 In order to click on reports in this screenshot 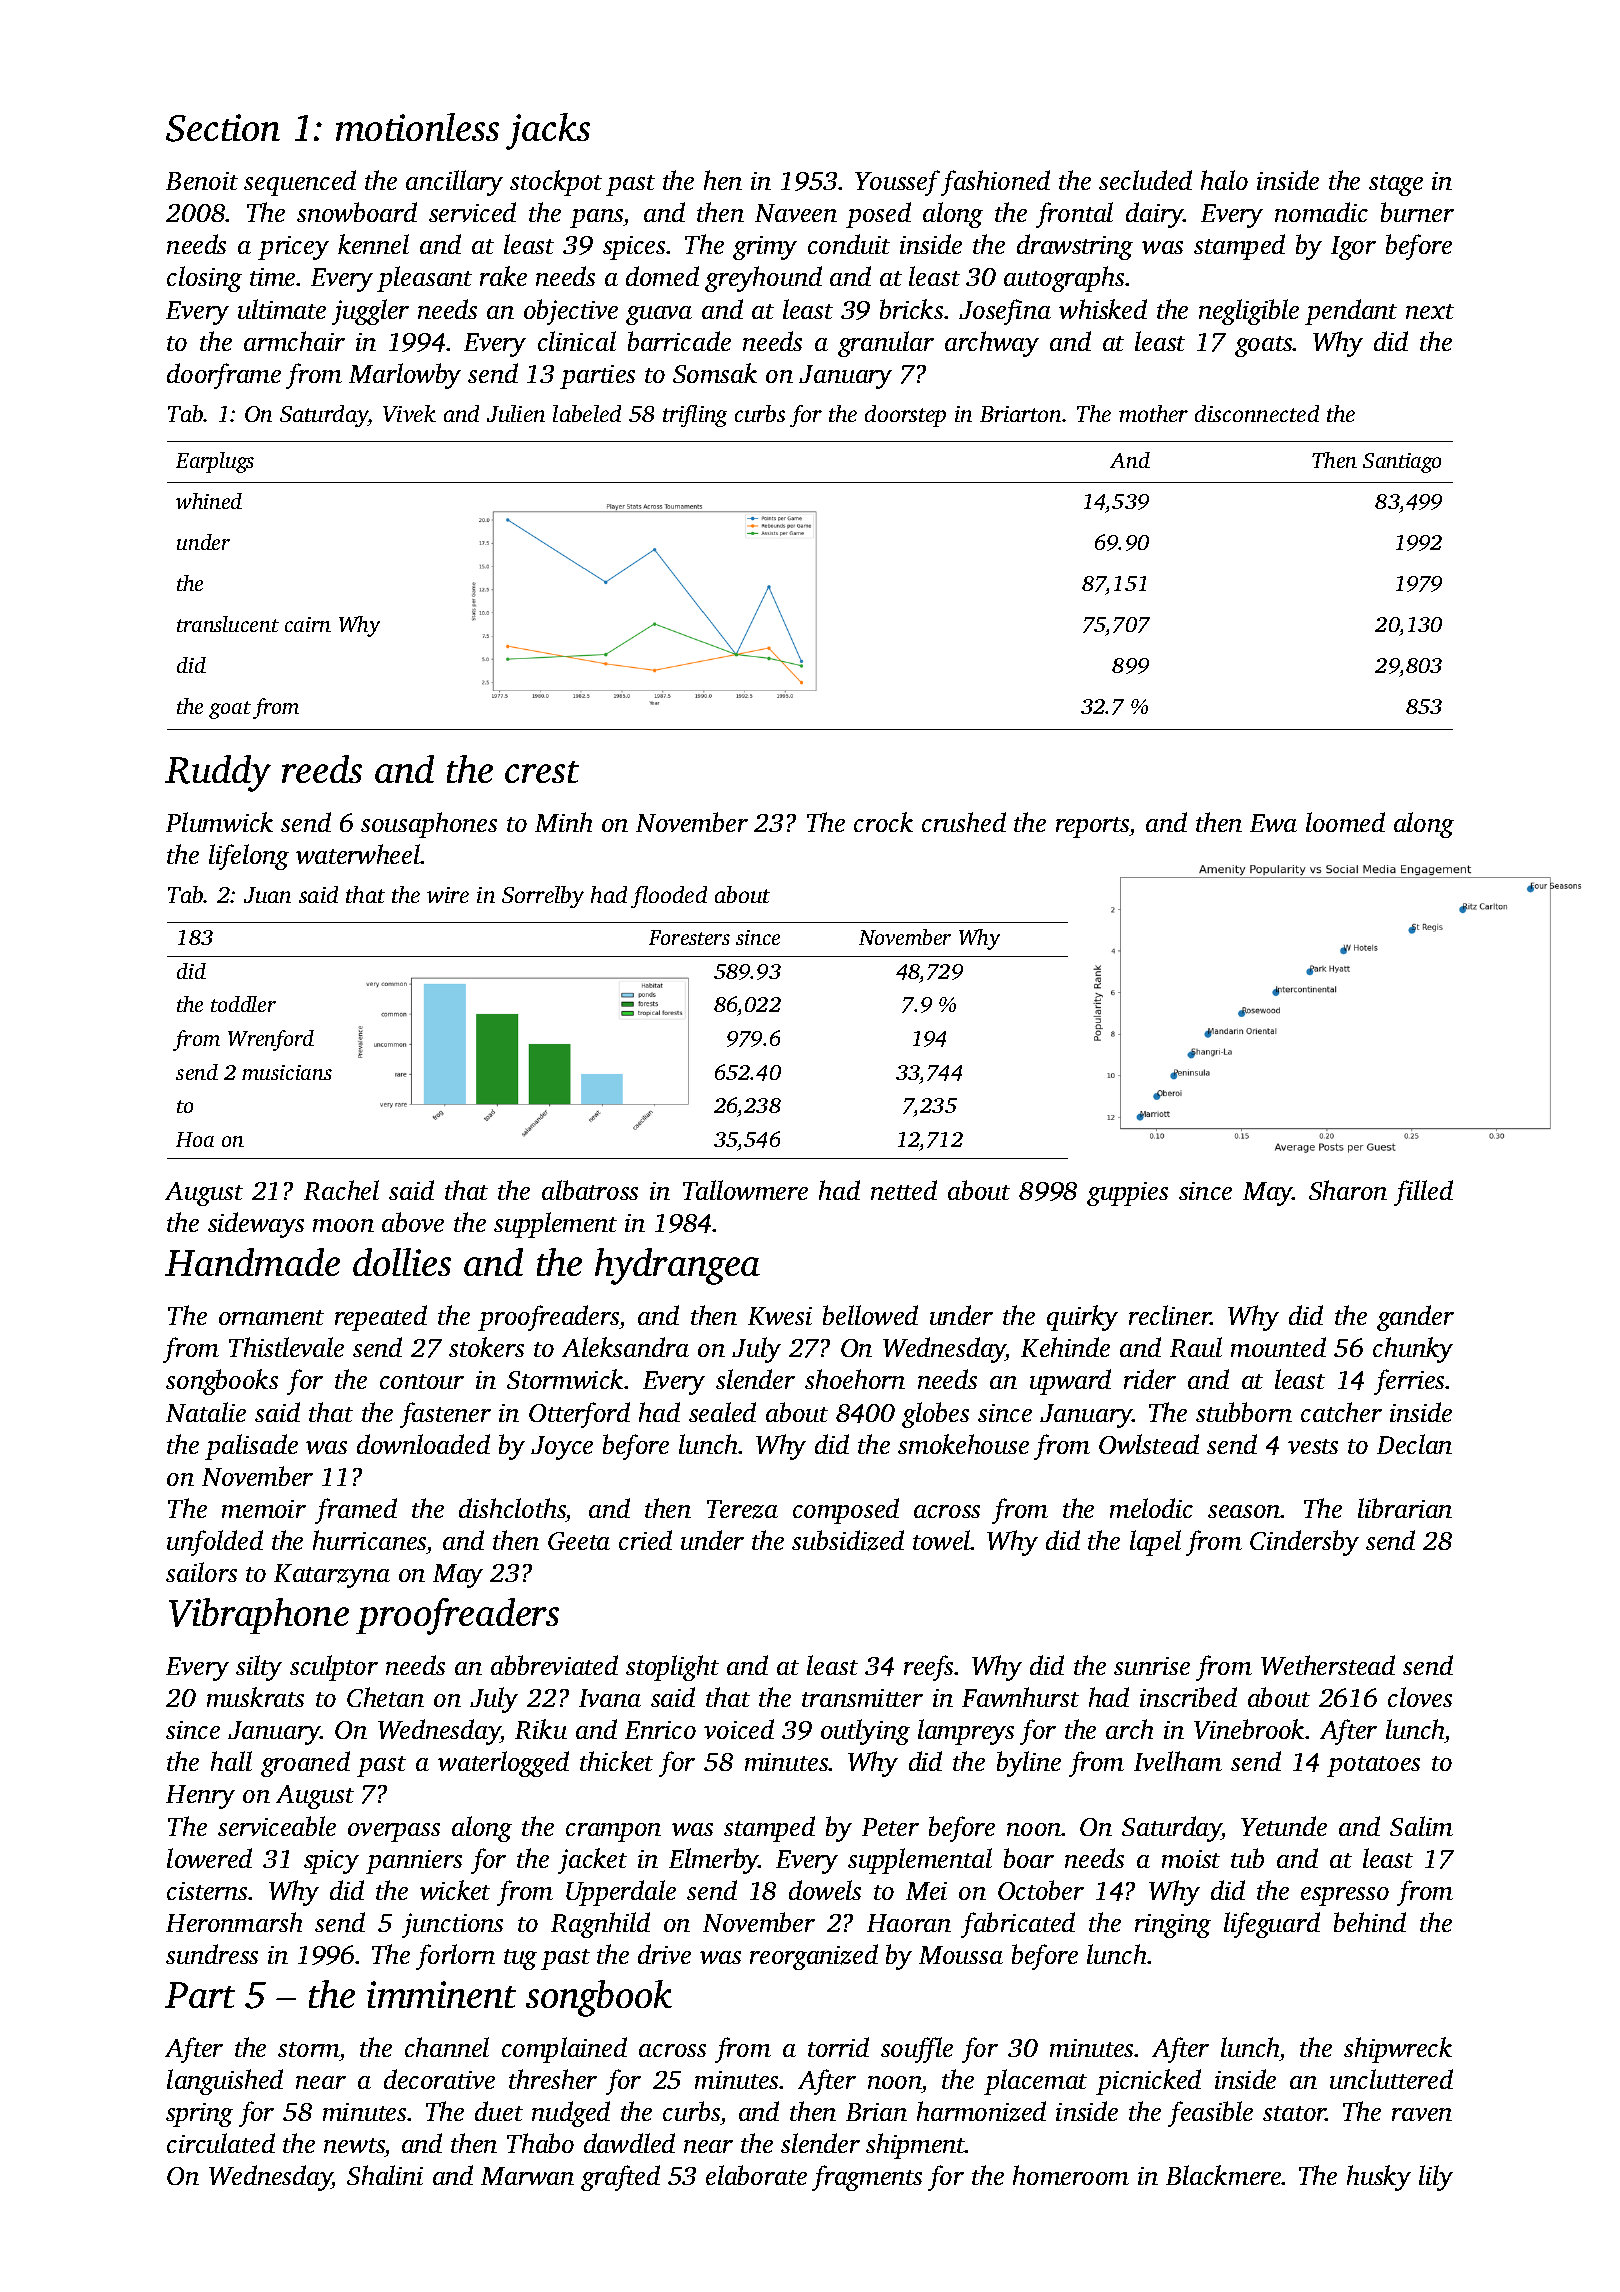, I will do `click(1093, 827)`.
